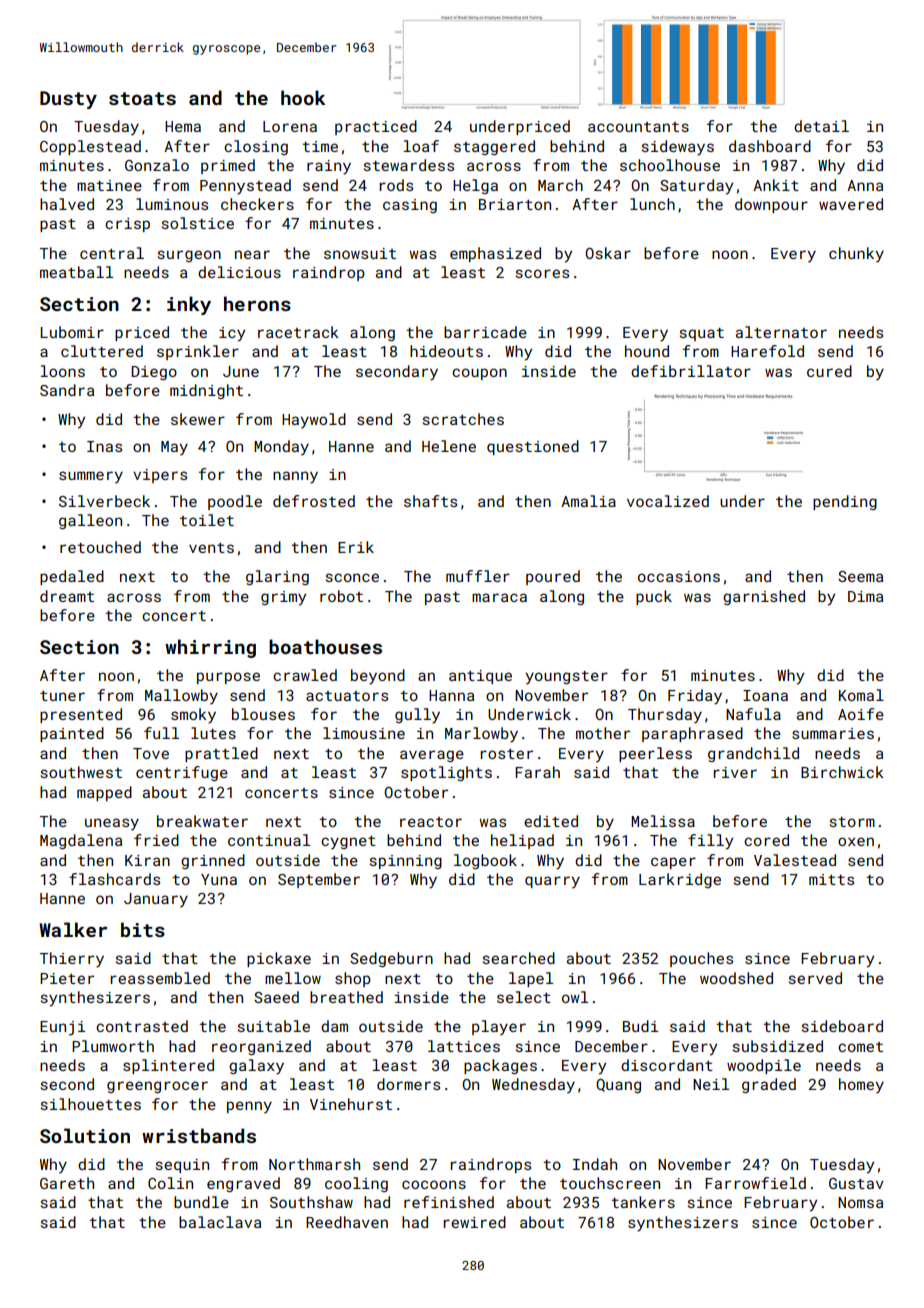 The height and width of the document is (1308, 924). What do you see at coordinates (494, 147) in the document?
I see `staggered` at bounding box center [494, 147].
